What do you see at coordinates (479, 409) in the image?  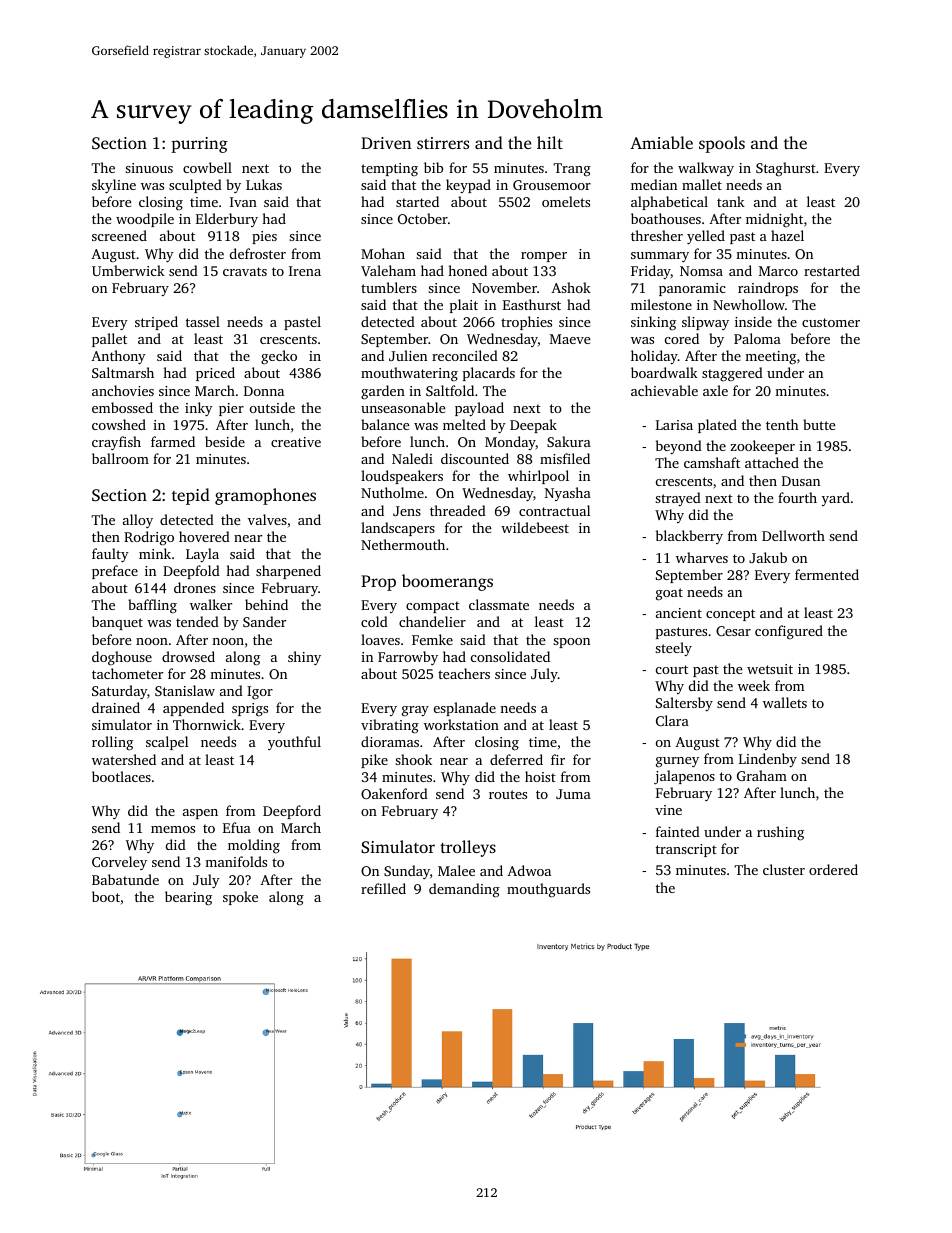 I see `payload` at bounding box center [479, 409].
